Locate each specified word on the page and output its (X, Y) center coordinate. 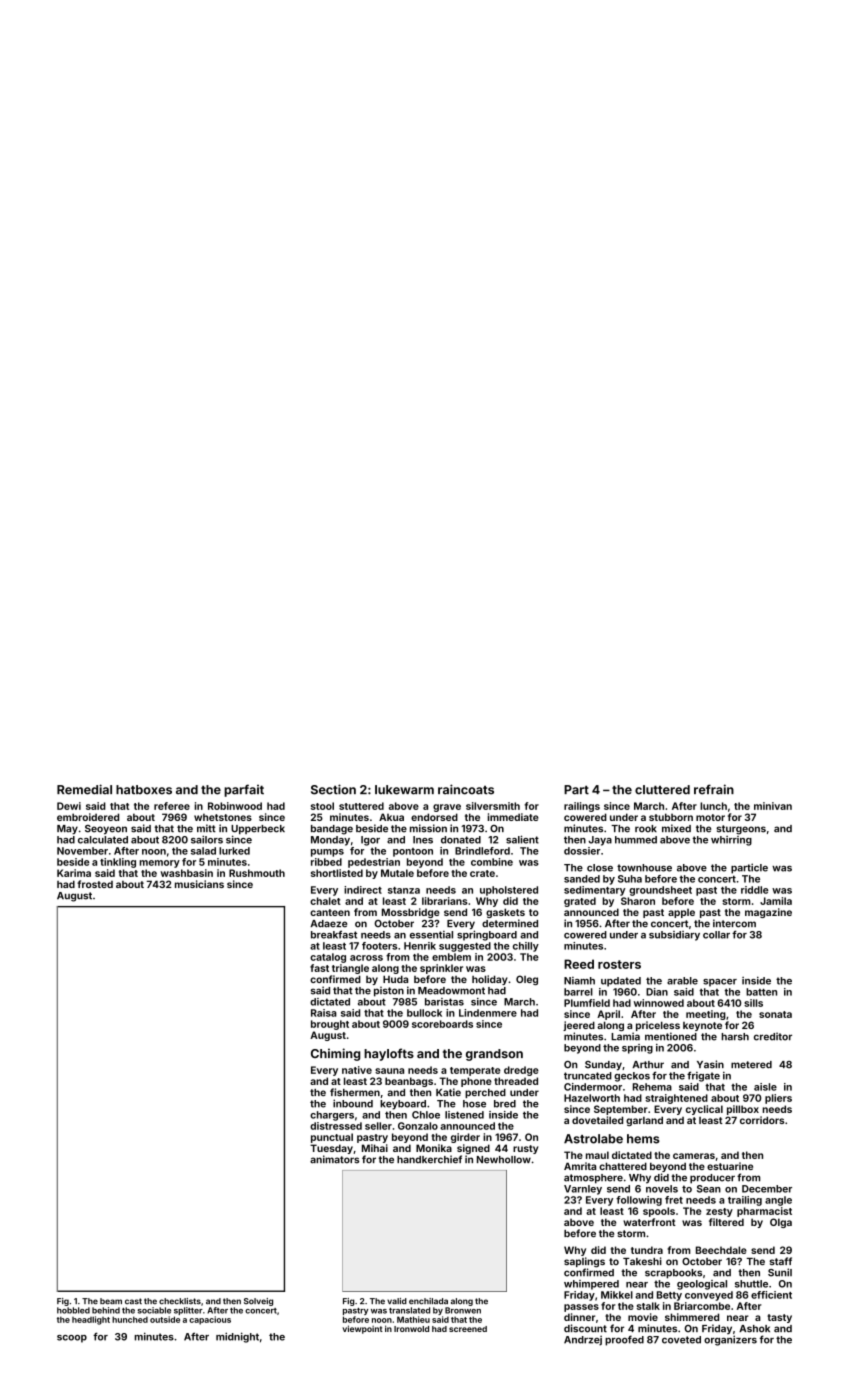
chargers (332, 1116)
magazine (768, 913)
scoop (72, 1339)
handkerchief (429, 1159)
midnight (237, 1337)
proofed (624, 1340)
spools (659, 1212)
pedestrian (374, 863)
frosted (95, 884)
